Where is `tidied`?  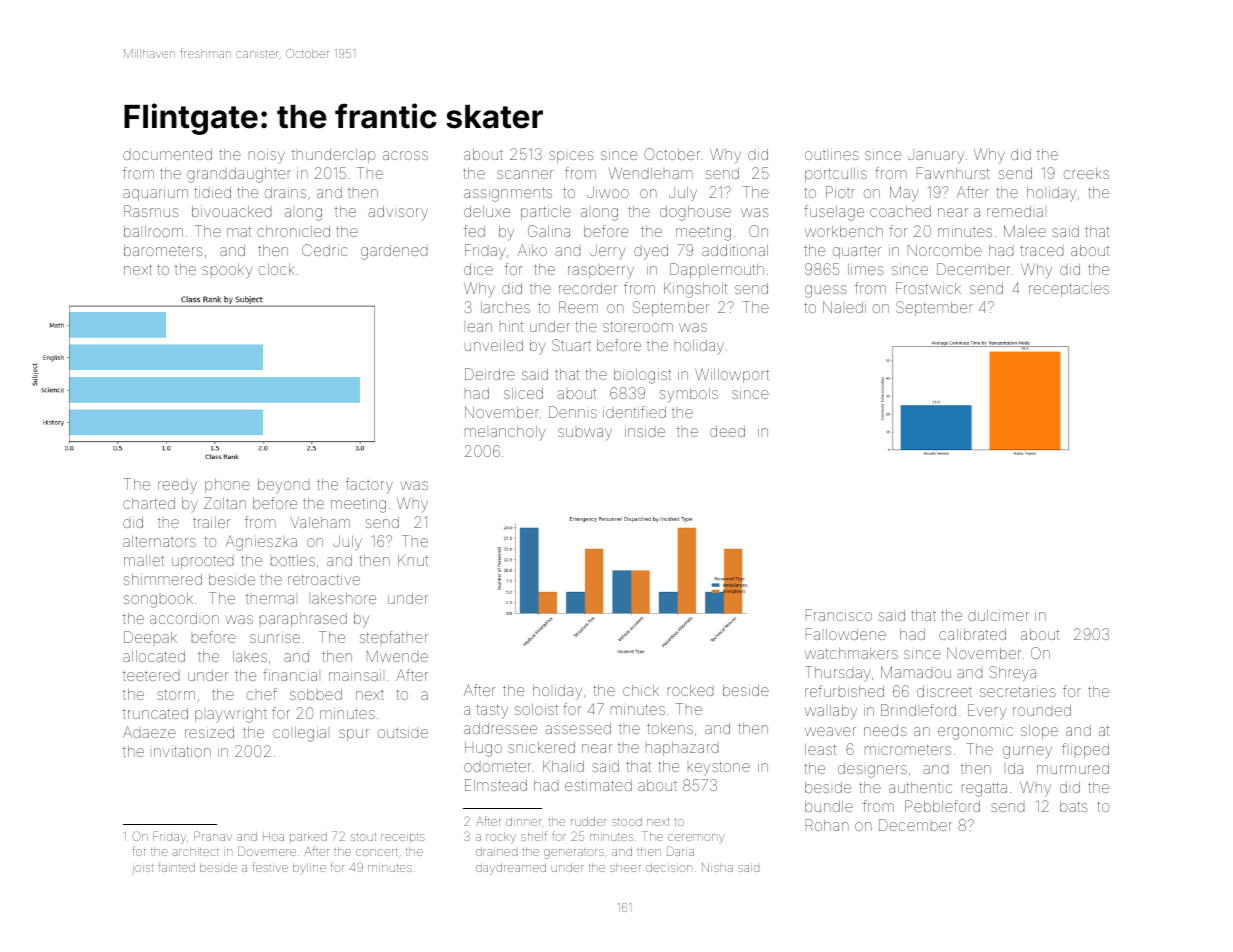 tidied is located at coordinates (213, 192).
